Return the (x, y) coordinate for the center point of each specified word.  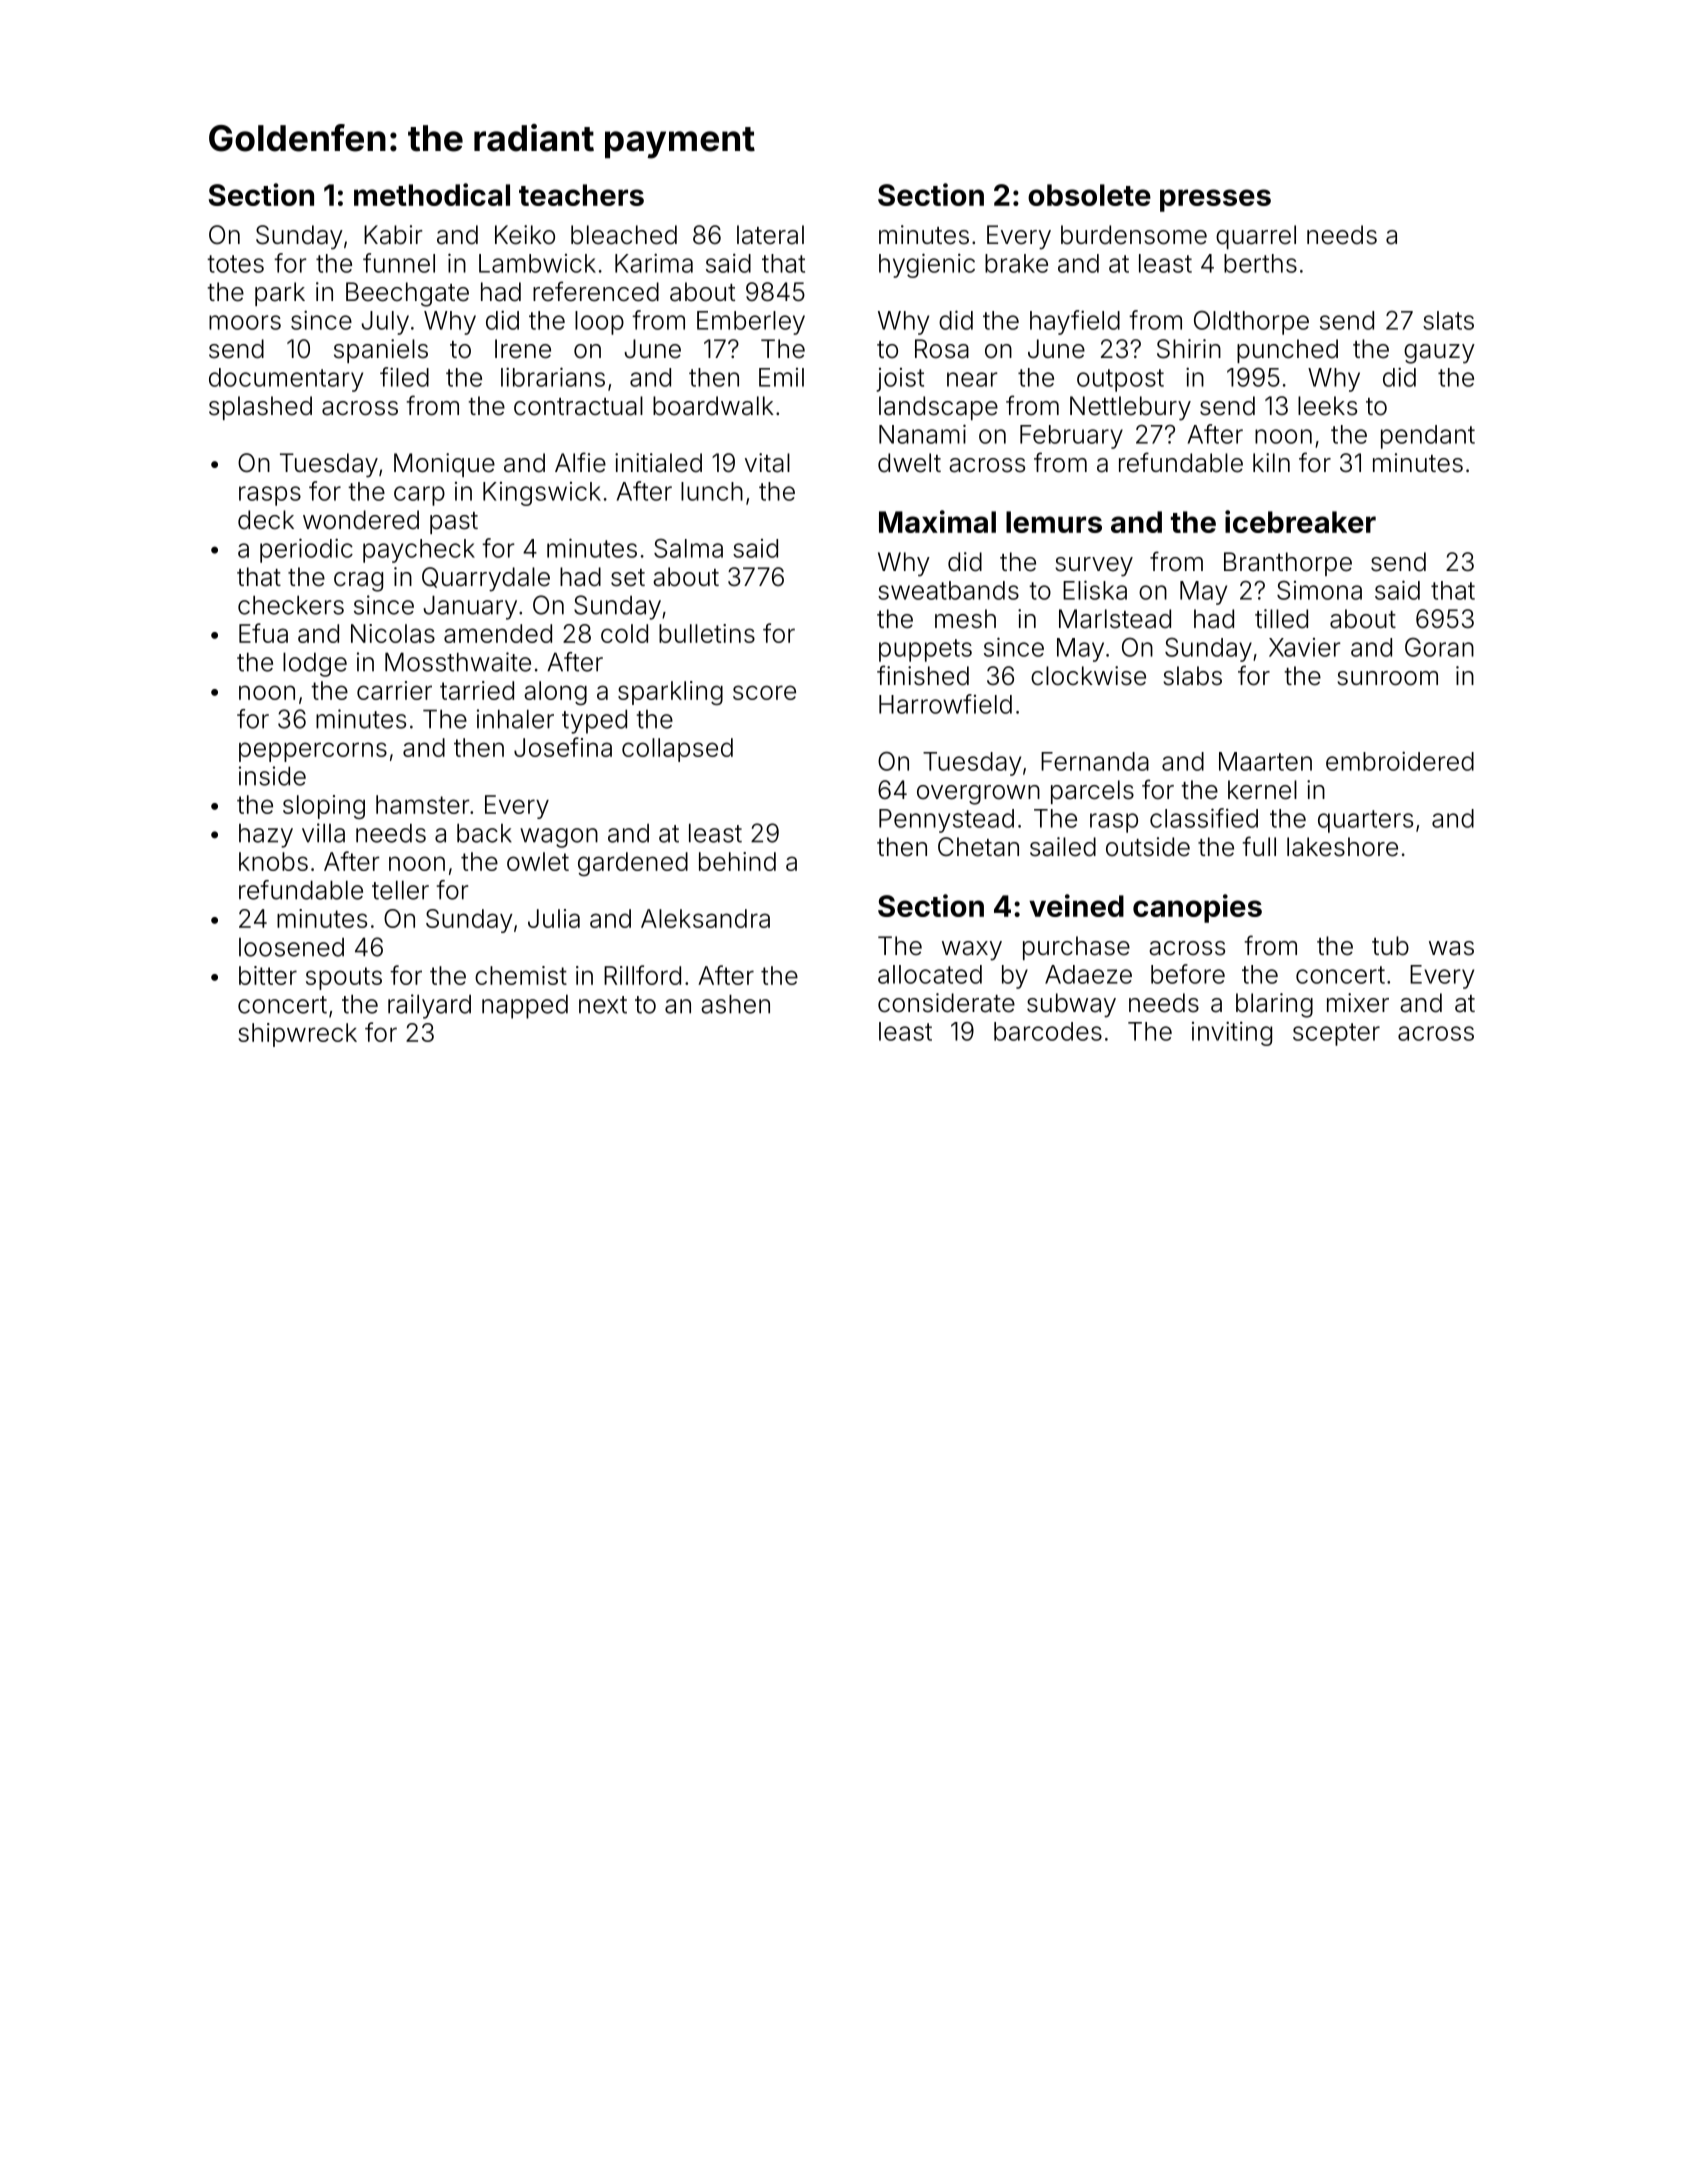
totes (235, 264)
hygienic (927, 265)
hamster (423, 804)
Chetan (978, 847)
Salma (688, 548)
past (454, 523)
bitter (268, 975)
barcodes (1048, 1031)
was (1451, 948)
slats (1448, 320)
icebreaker (1300, 521)
